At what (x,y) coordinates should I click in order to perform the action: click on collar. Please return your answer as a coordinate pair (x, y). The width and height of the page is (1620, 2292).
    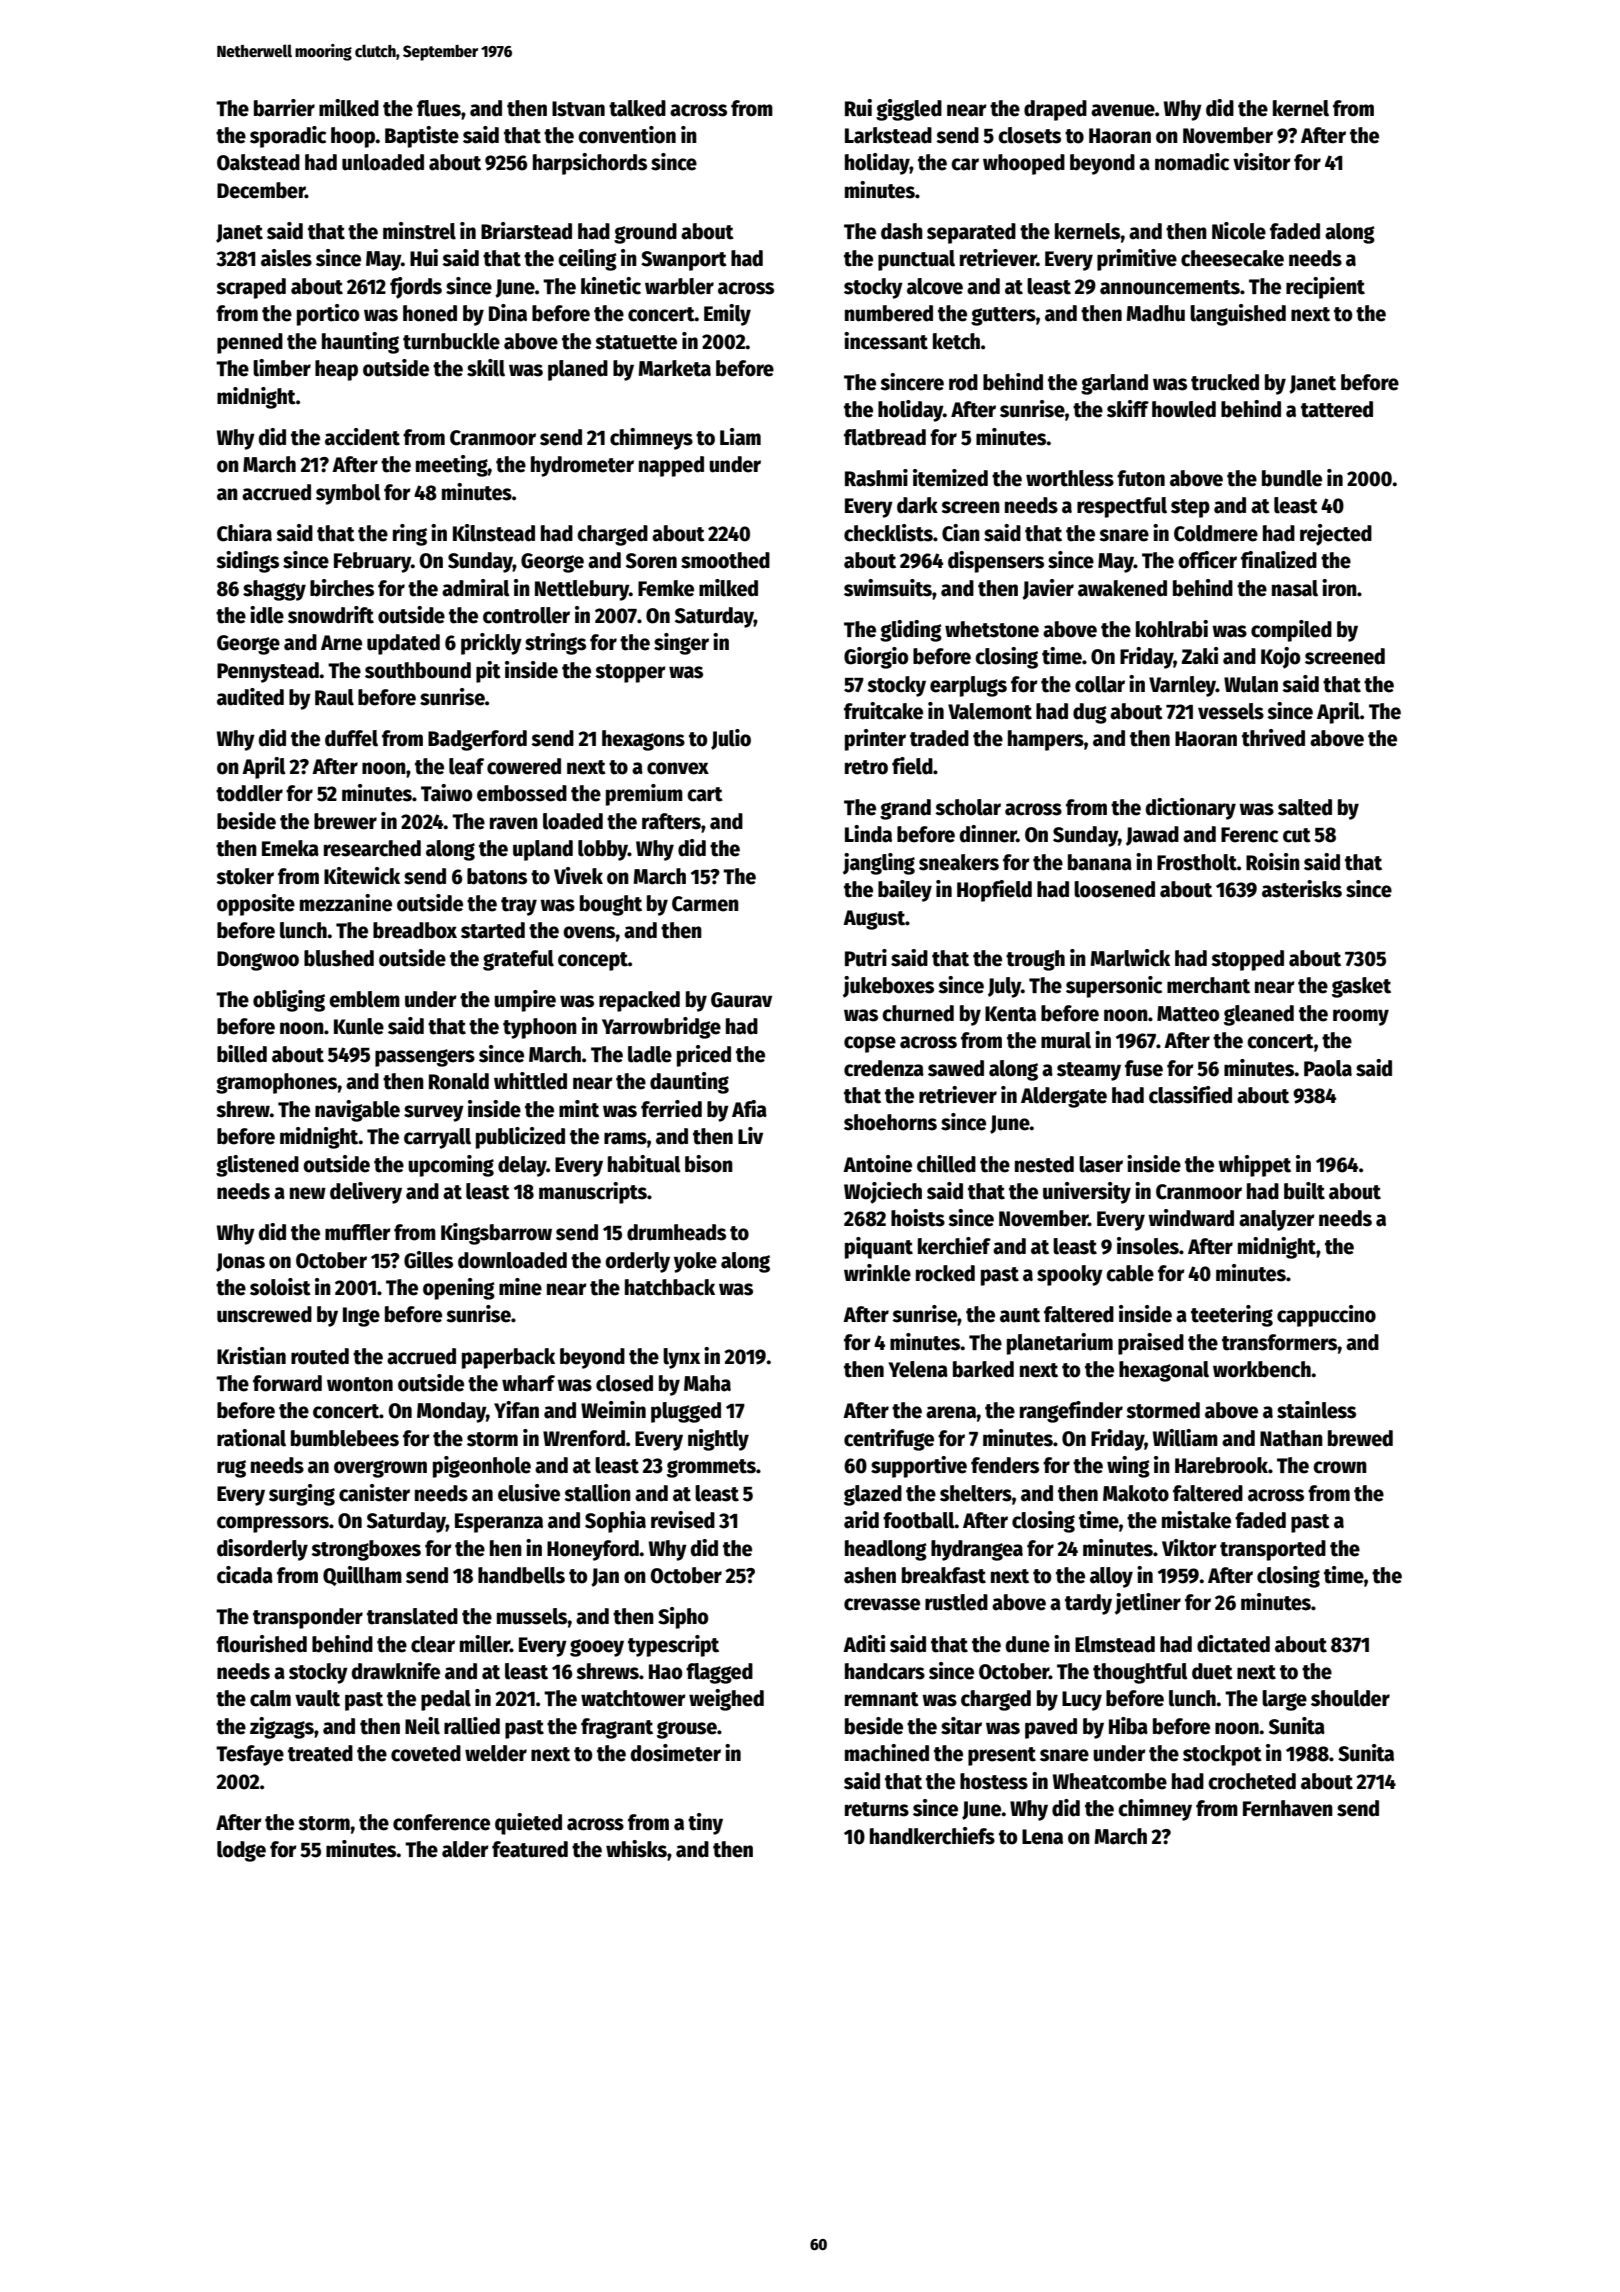
    Looking at the image, I should click on (1100, 684).
